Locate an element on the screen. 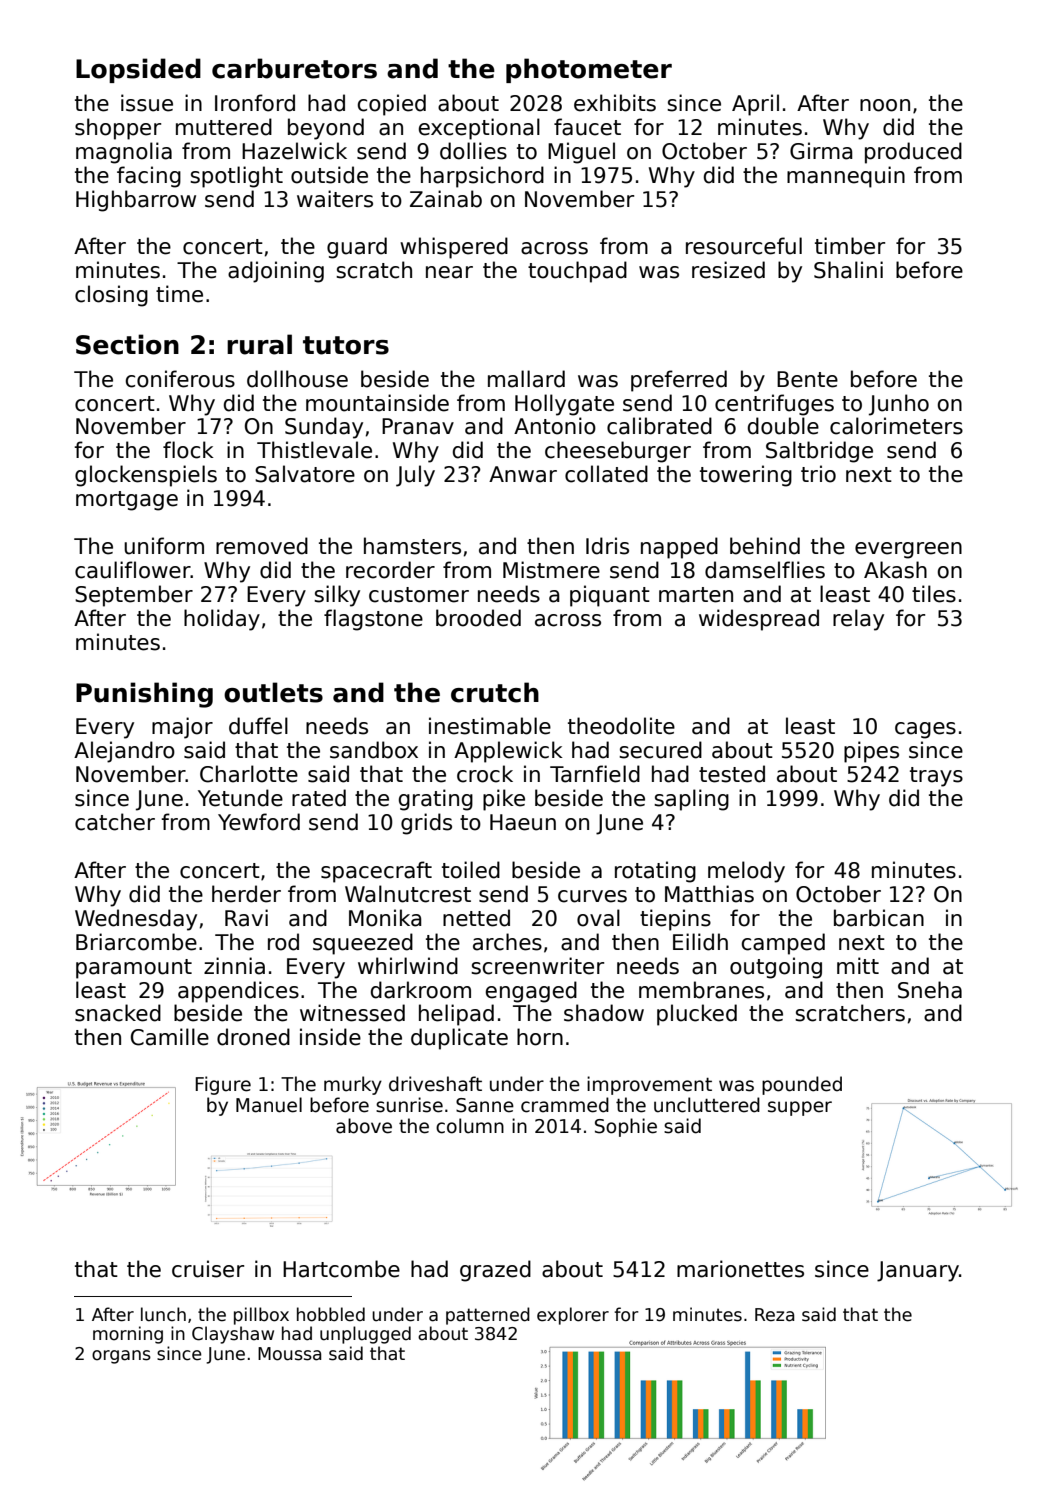  unplugged is located at coordinates (365, 1335).
